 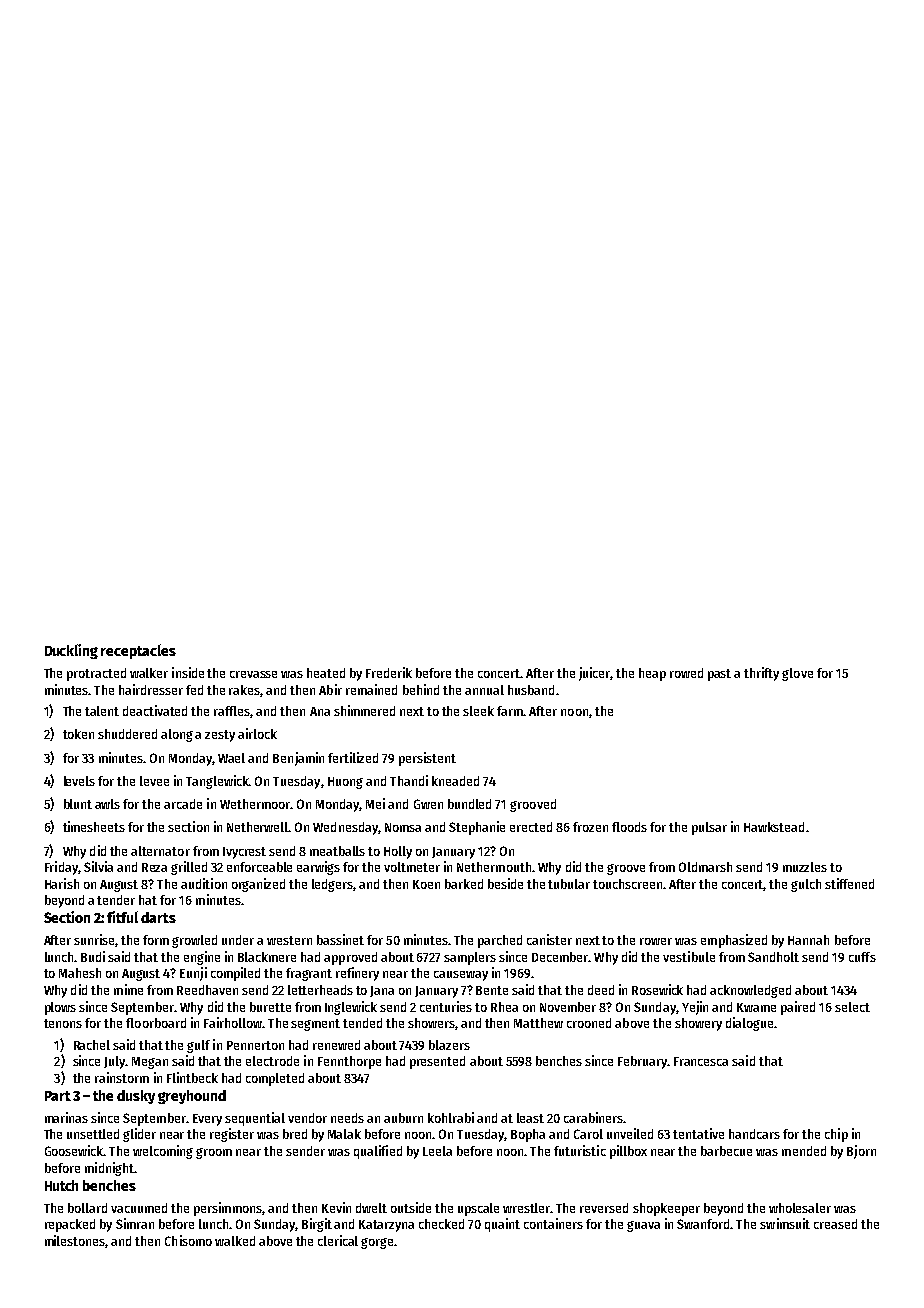 I want to click on Duckling, so click(x=71, y=651).
